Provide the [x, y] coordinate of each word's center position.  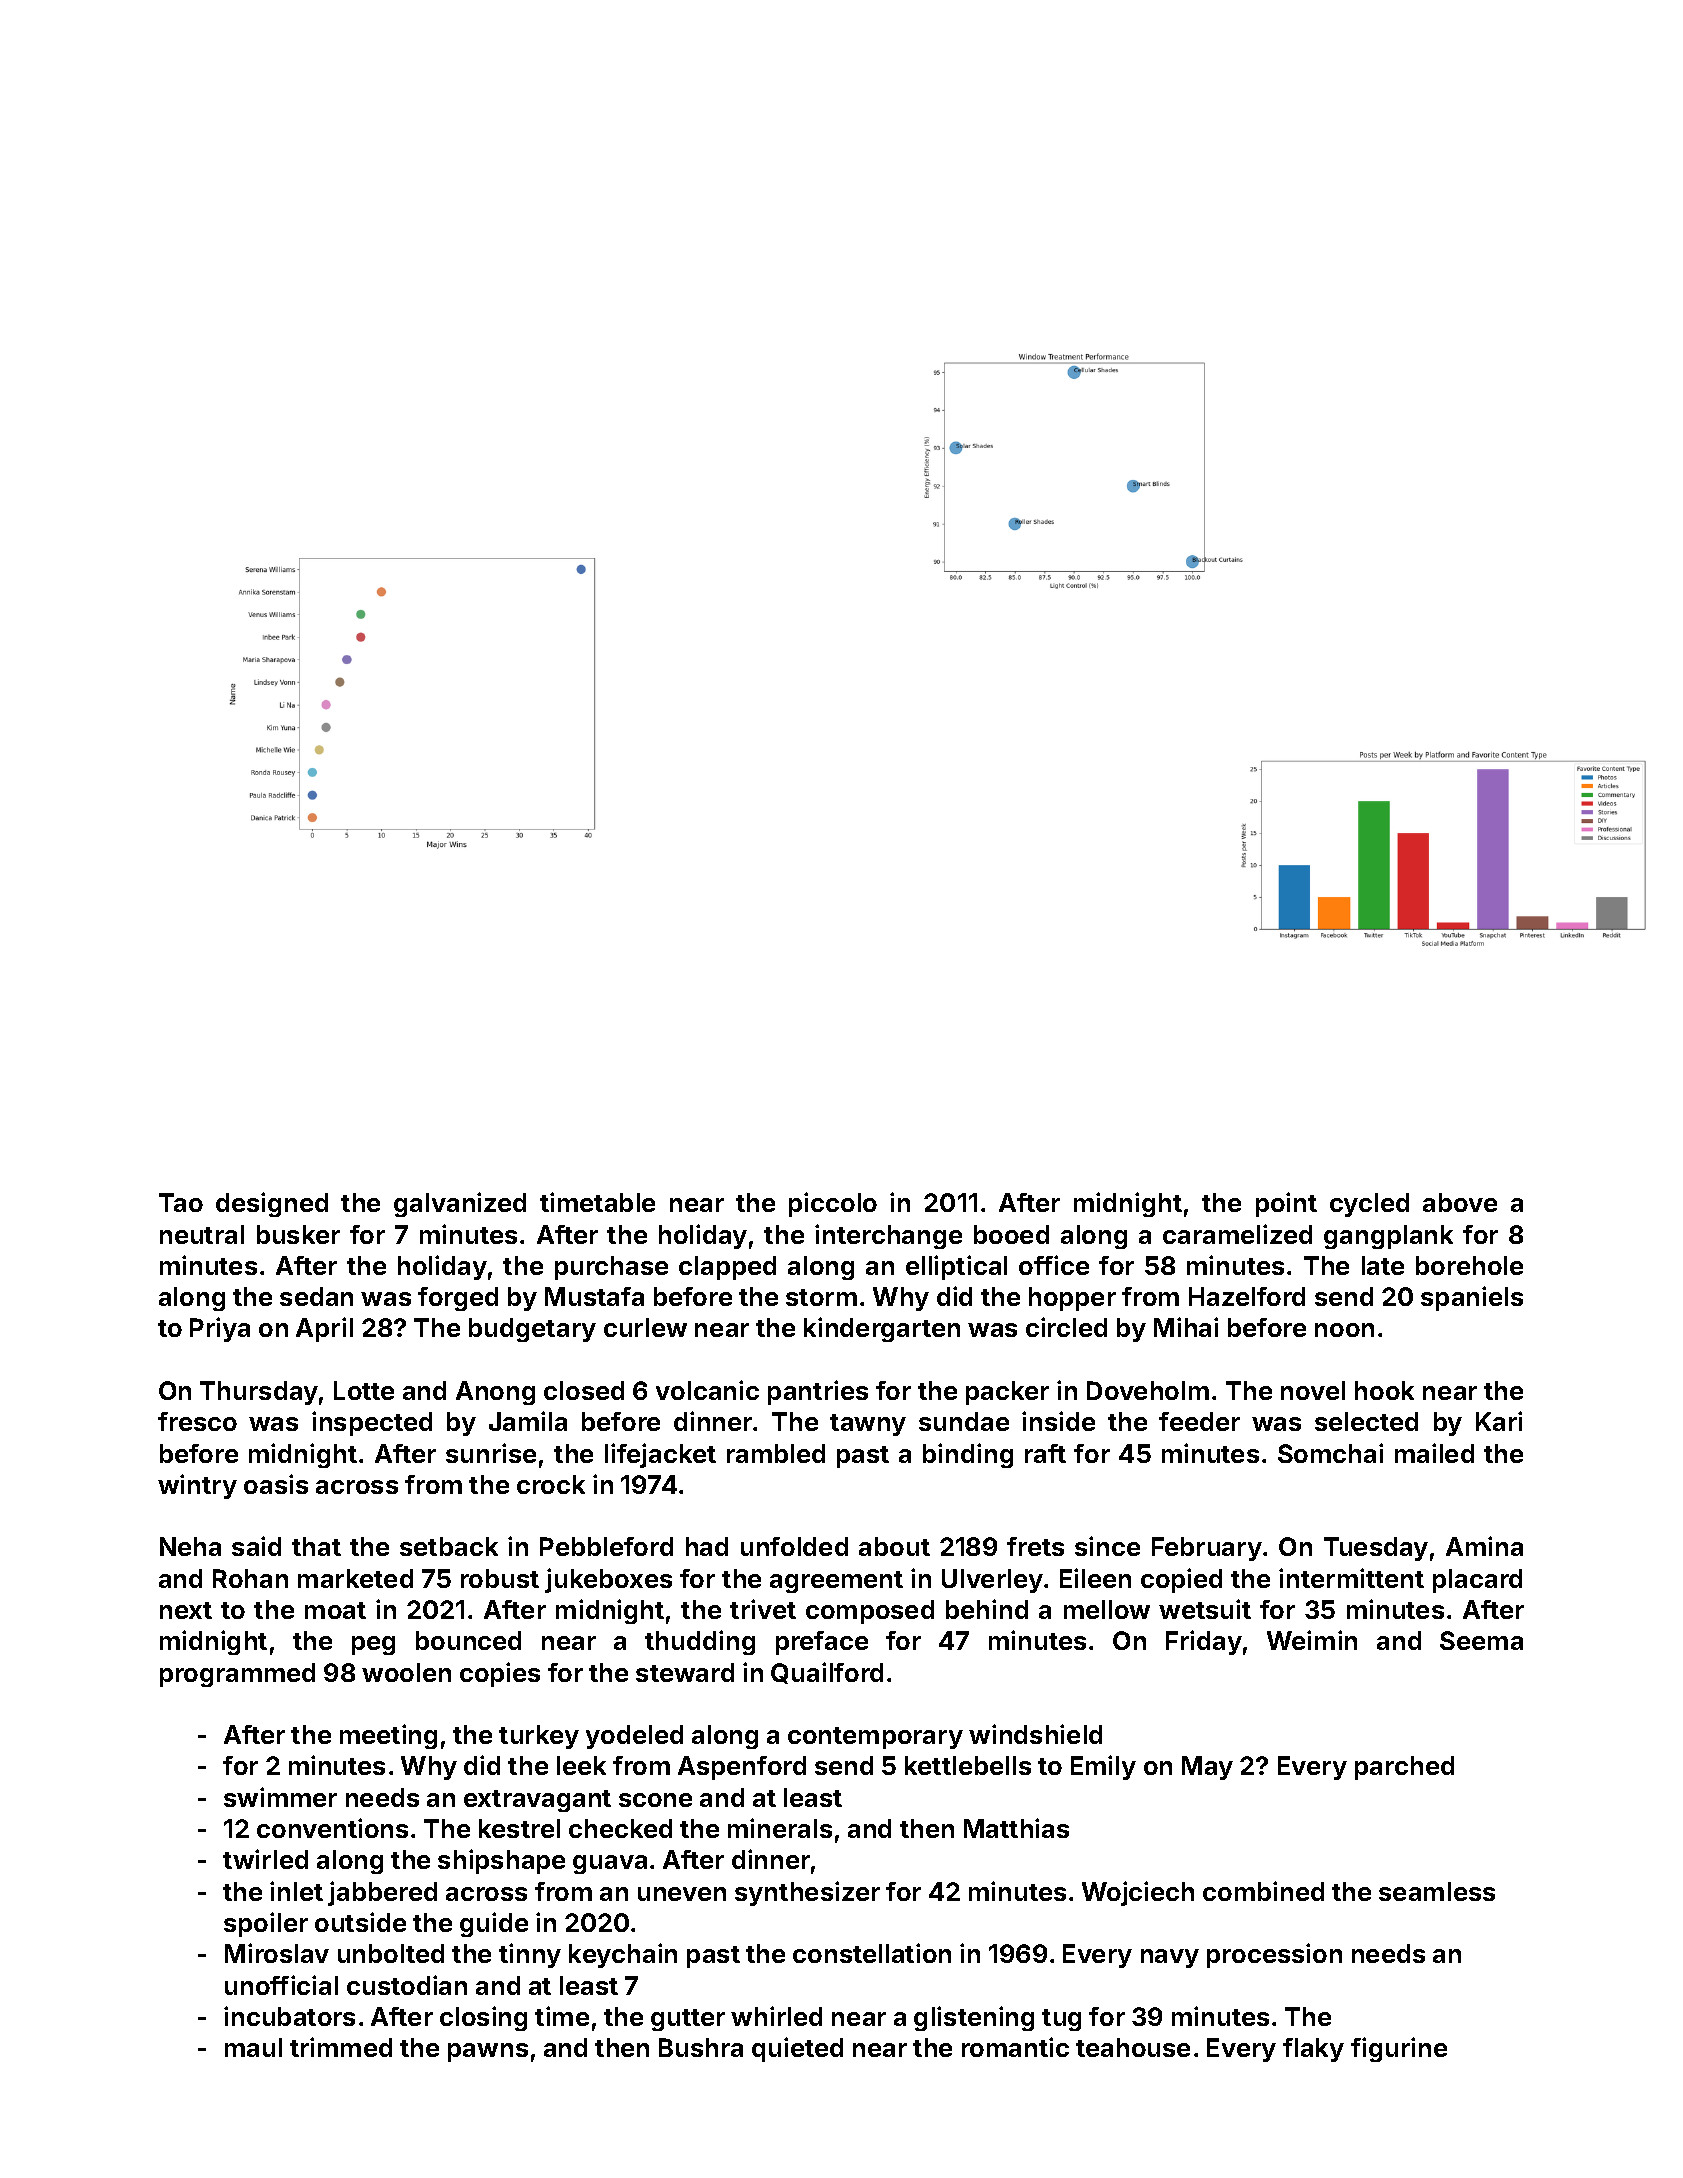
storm [821, 1297]
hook [1384, 1390]
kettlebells [968, 1765]
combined [1263, 1891]
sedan [316, 1296]
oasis [276, 1484]
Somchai [1330, 1453]
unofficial [281, 1985]
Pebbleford [606, 1546]
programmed [237, 1675]
